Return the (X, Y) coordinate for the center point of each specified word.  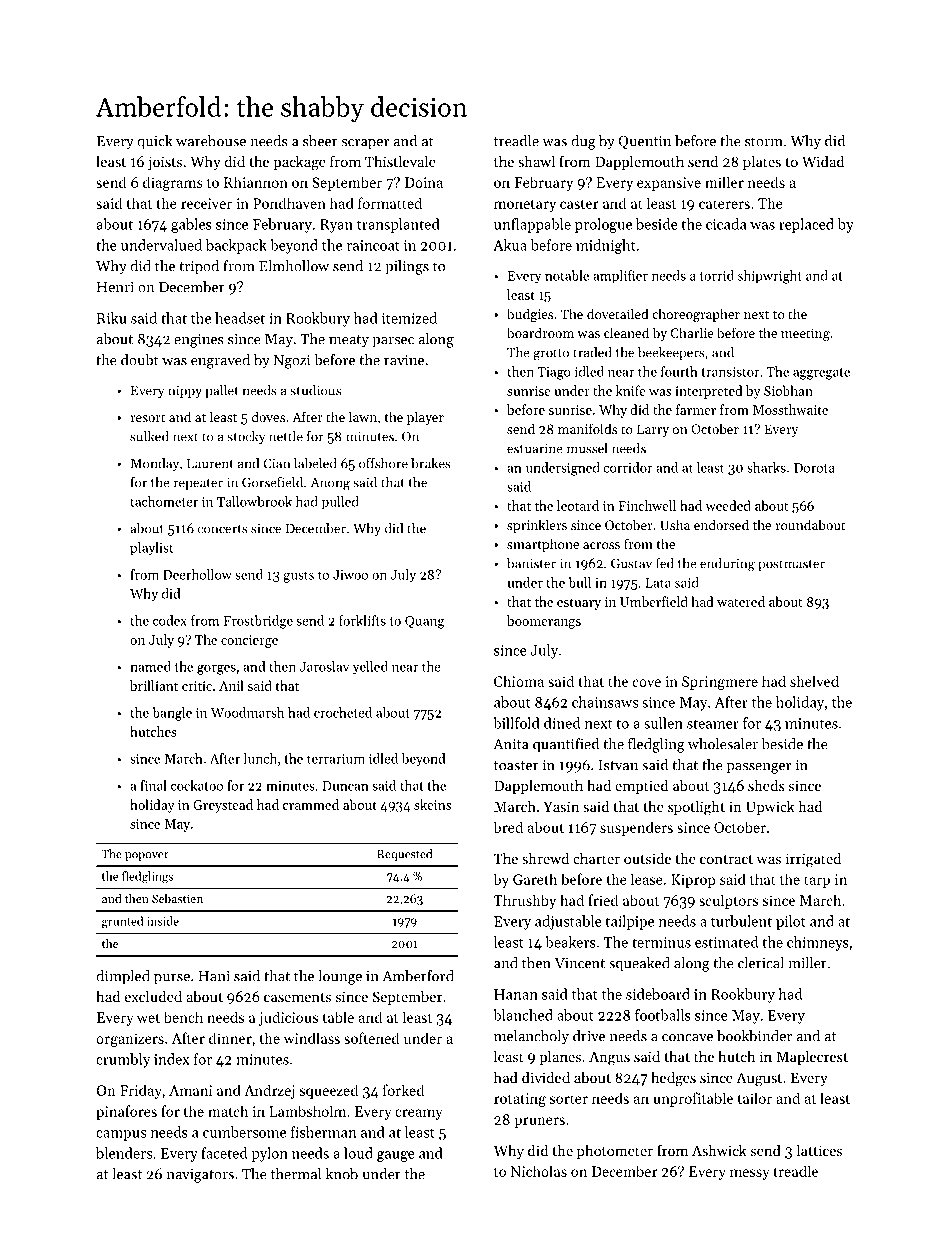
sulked (149, 436)
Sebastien (177, 898)
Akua (510, 245)
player (425, 418)
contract (726, 859)
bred (508, 827)
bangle (172, 714)
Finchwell (647, 505)
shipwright (770, 277)
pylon (270, 1154)
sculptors (728, 901)
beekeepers (671, 353)
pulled (340, 502)
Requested (404, 855)
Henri (115, 287)
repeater (198, 484)
